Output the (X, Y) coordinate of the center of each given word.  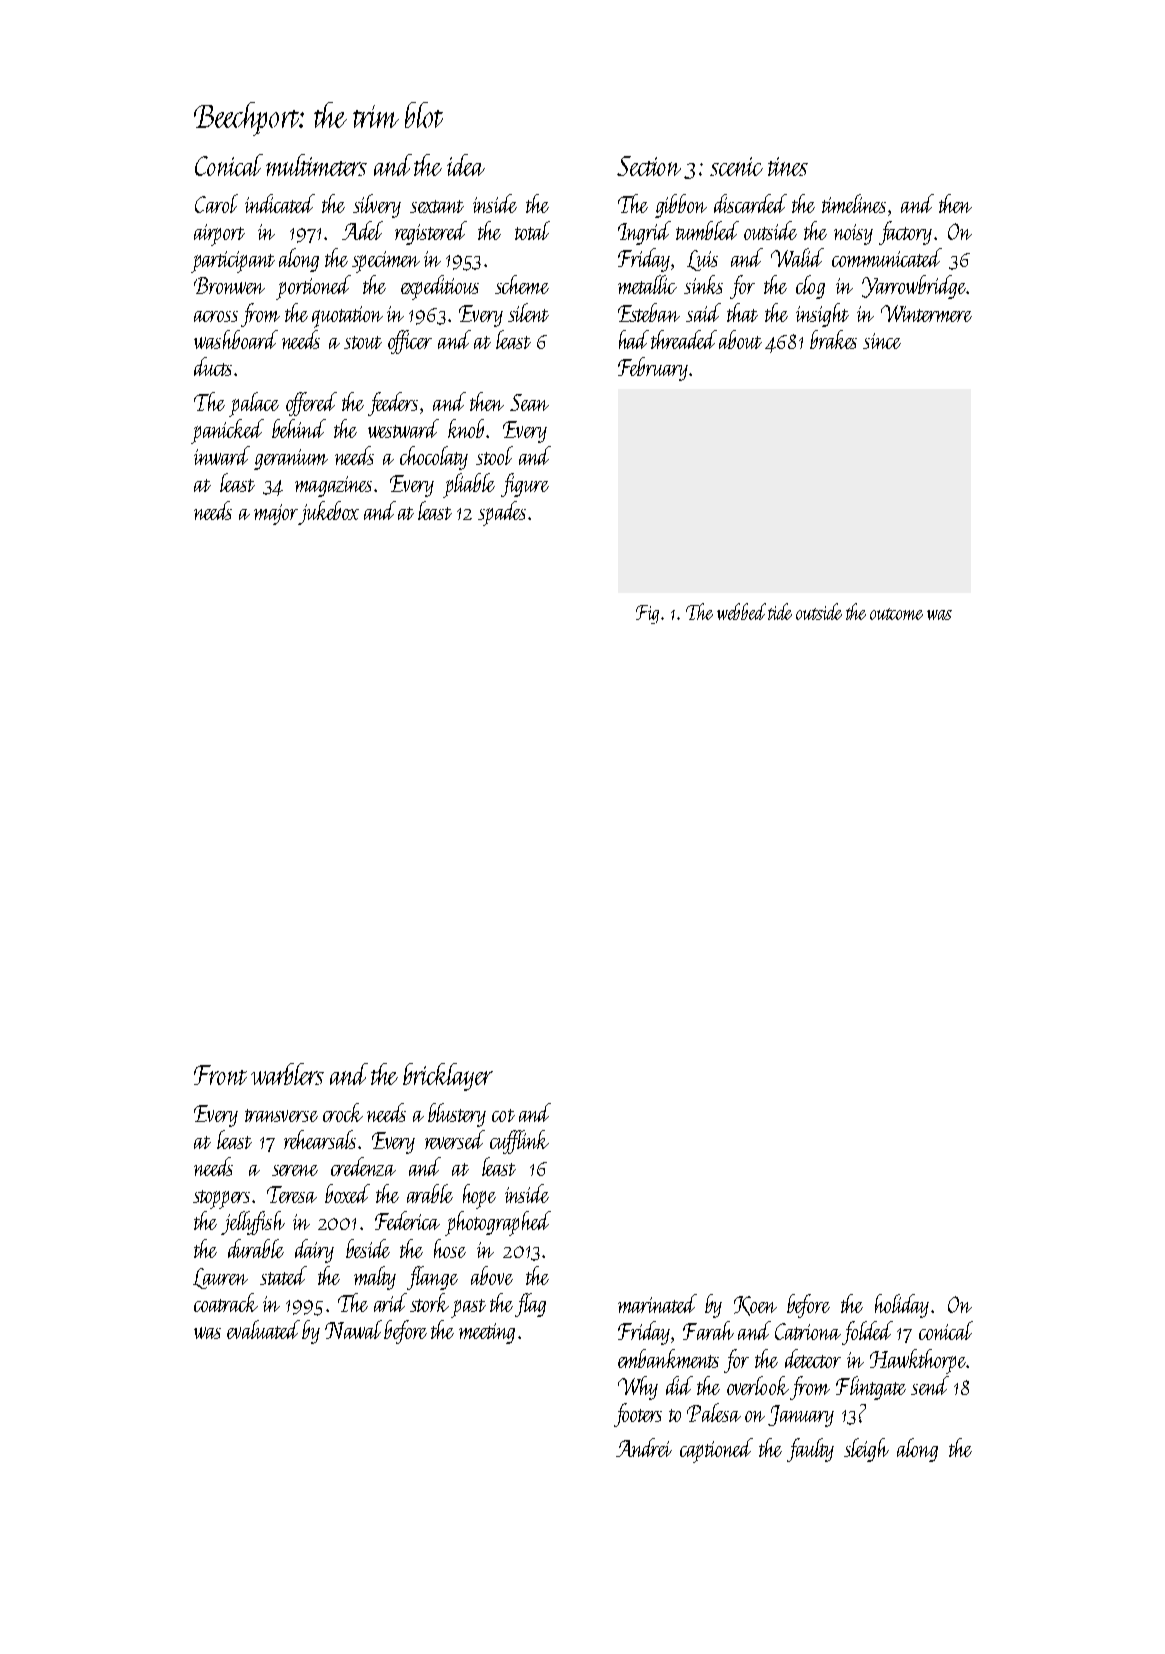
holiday (902, 1306)
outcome (896, 614)
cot (503, 1115)
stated (283, 1275)
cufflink (519, 1142)
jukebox (328, 513)
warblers (287, 1074)
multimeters (316, 165)
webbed (741, 611)
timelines (854, 203)
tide (780, 611)
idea (466, 165)
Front (220, 1075)
